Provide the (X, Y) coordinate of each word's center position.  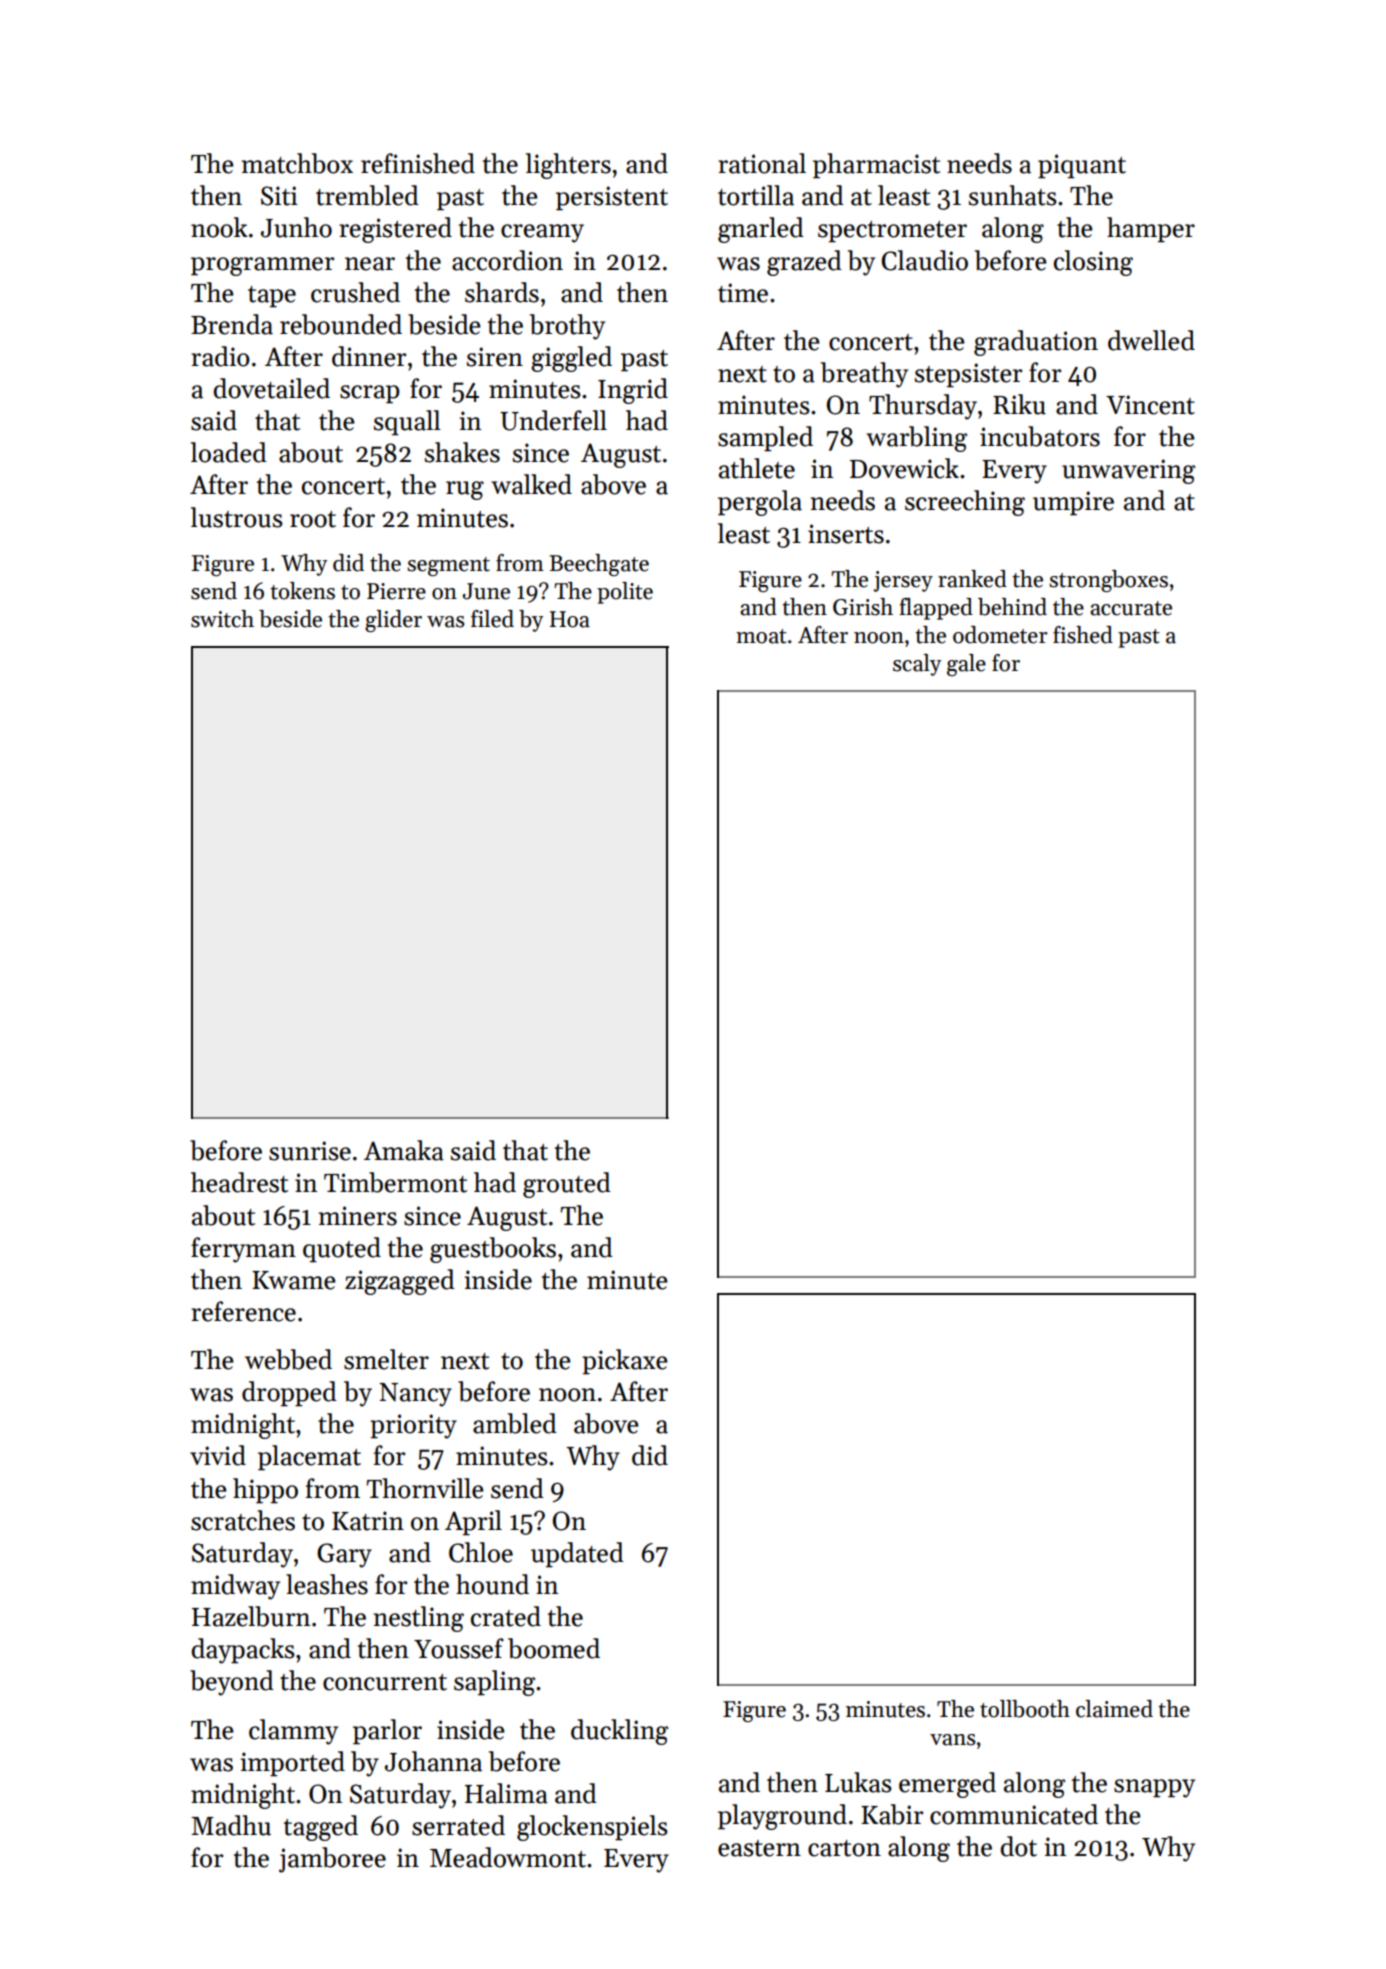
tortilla (756, 195)
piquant (1082, 166)
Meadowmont (508, 1857)
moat (761, 636)
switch (222, 619)
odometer (1000, 635)
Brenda (232, 324)
